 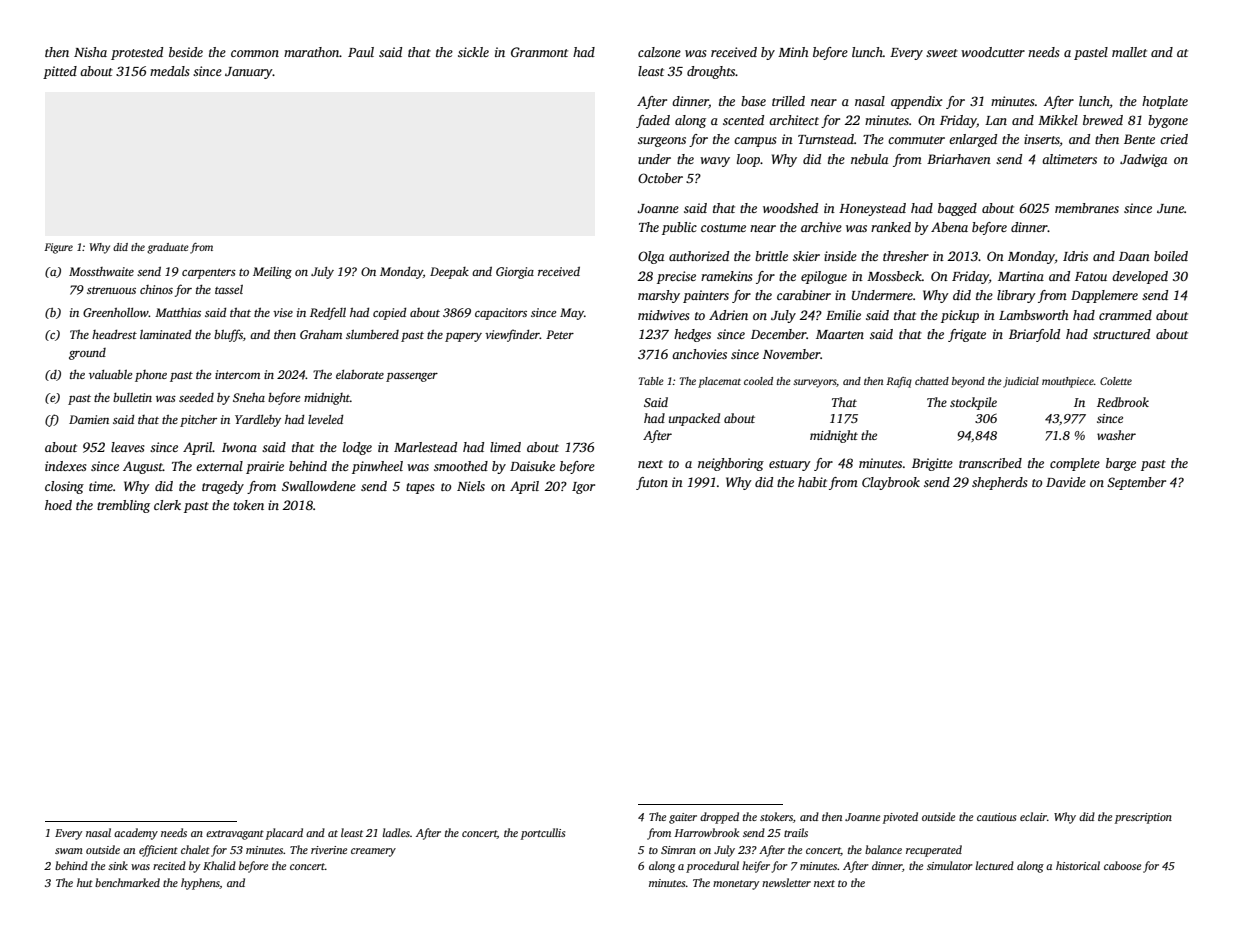 I want to click on gaiter, so click(x=683, y=818).
